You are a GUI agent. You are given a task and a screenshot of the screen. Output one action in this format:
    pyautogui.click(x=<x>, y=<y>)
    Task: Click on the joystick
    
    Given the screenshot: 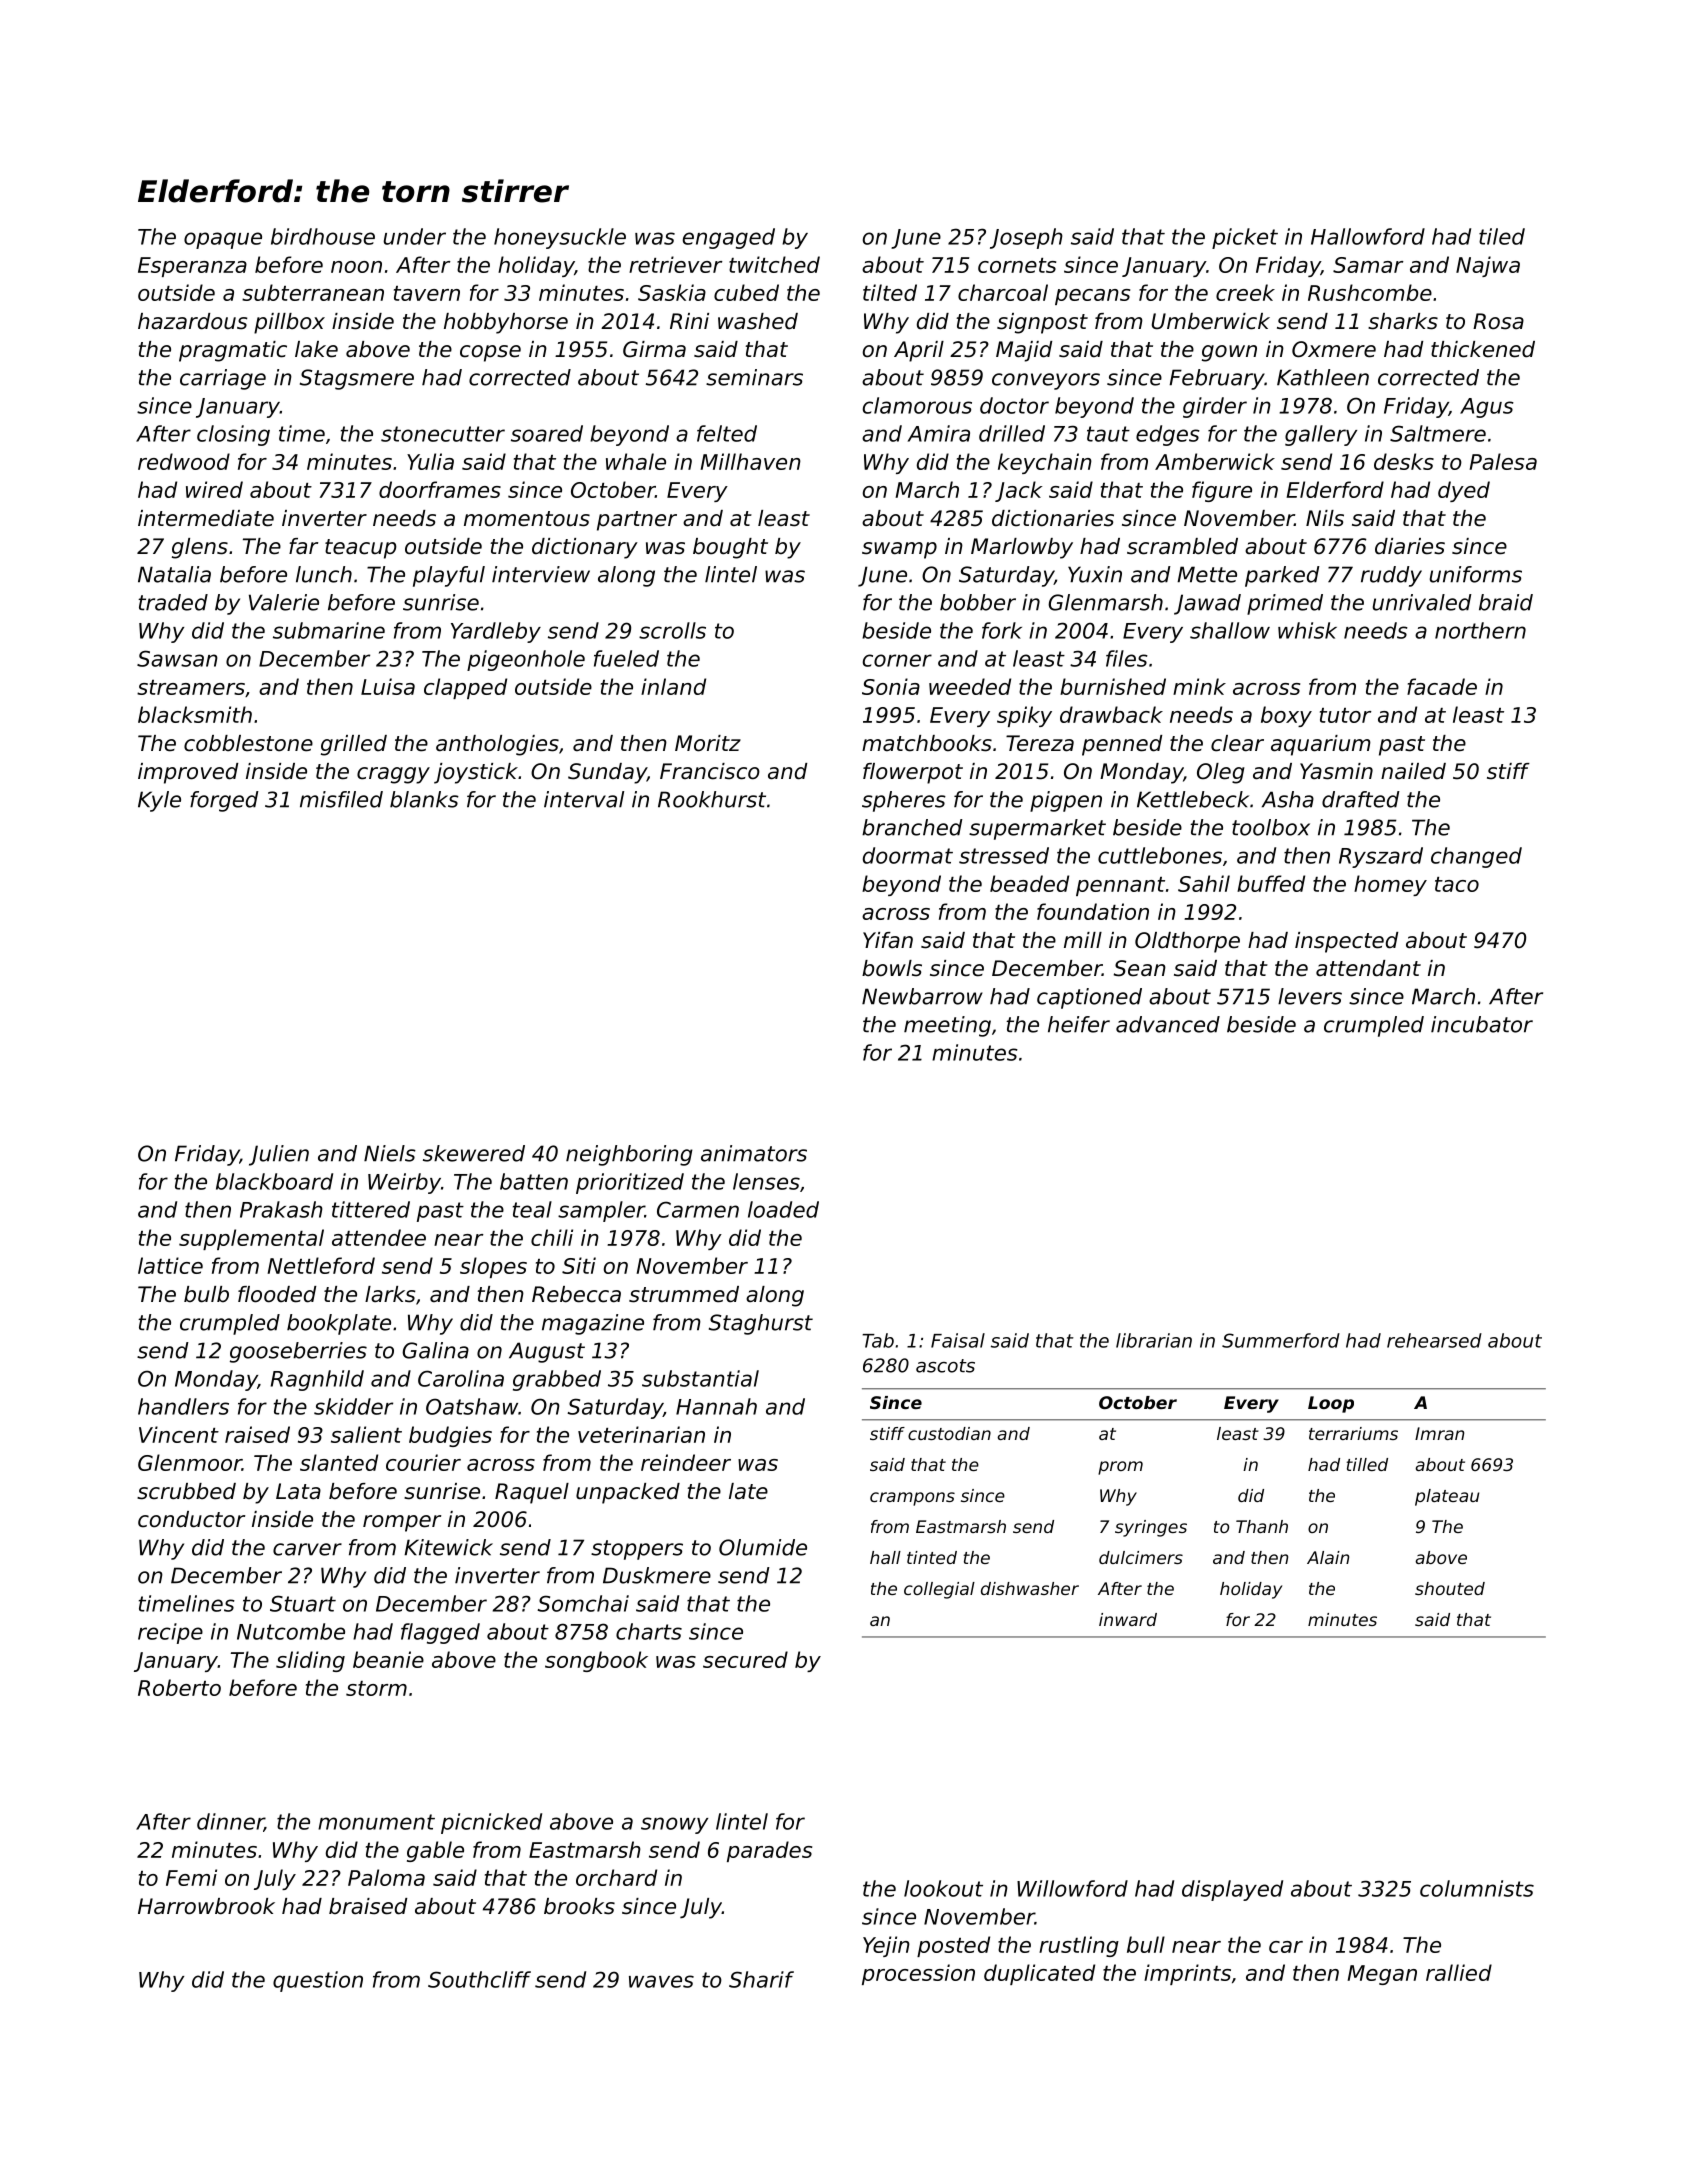 What is the action you would take?
    pyautogui.click(x=476, y=773)
